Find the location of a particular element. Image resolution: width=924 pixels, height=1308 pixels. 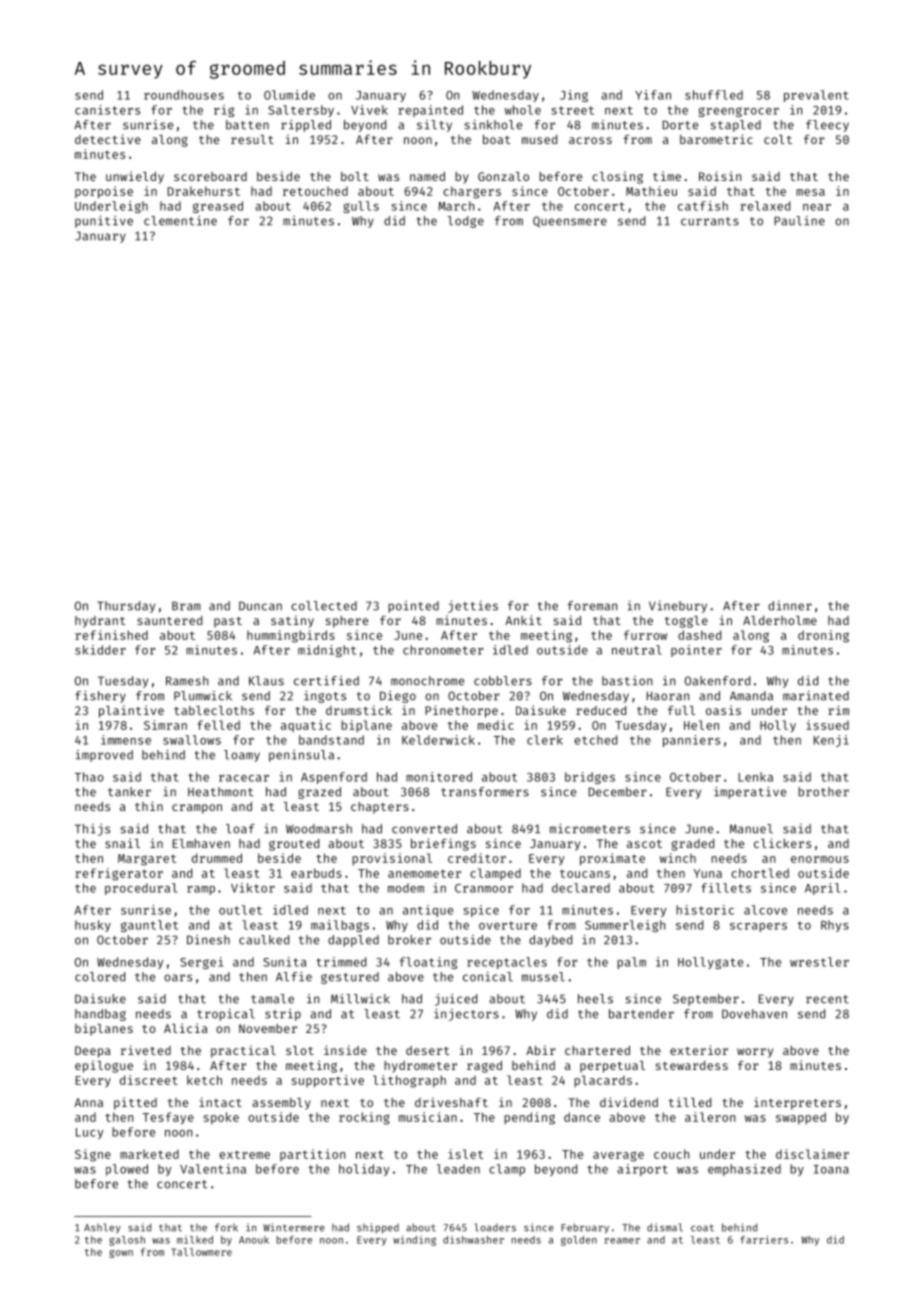

Jing is located at coordinates (574, 96).
